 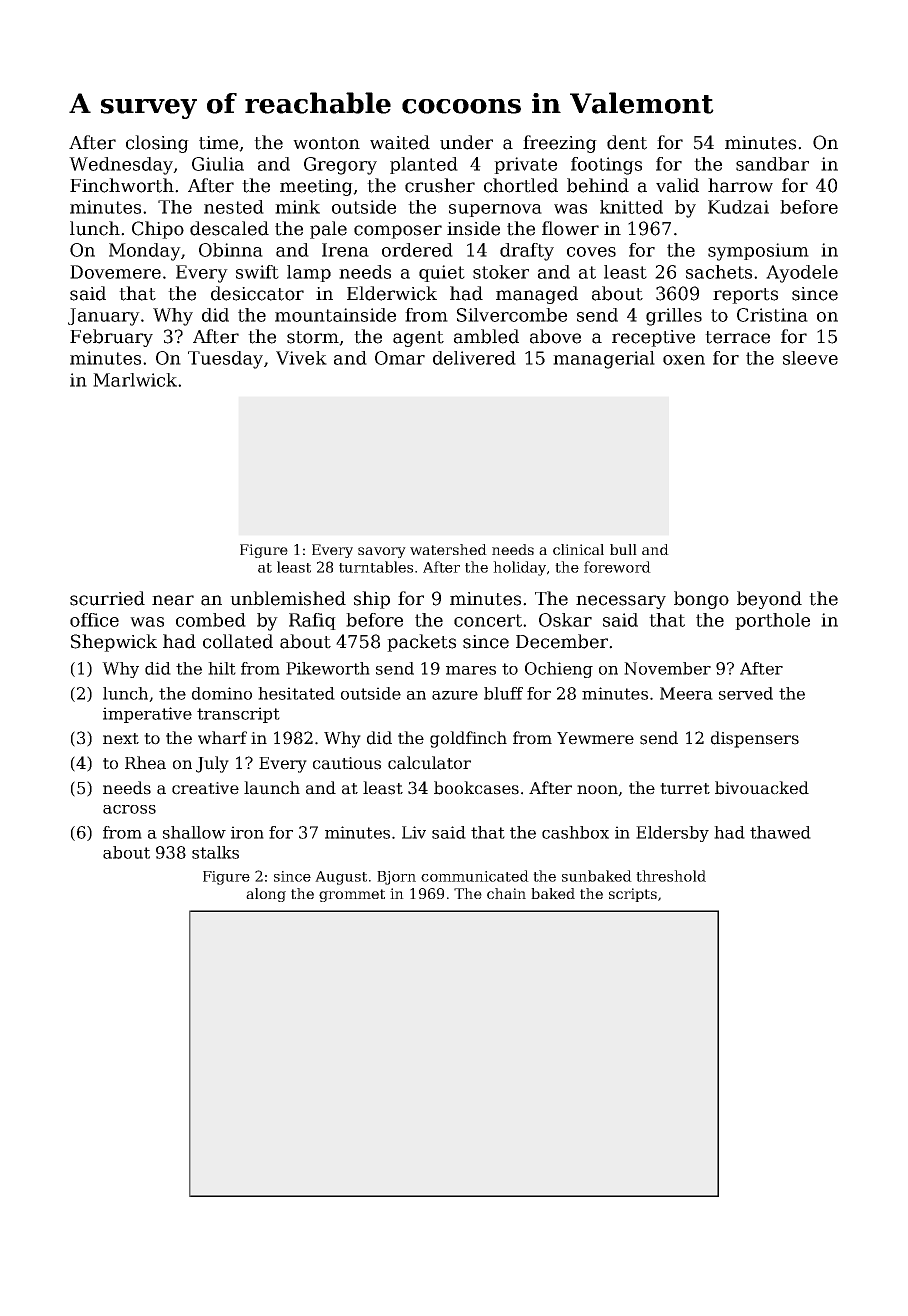 I want to click on savory, so click(x=382, y=552).
